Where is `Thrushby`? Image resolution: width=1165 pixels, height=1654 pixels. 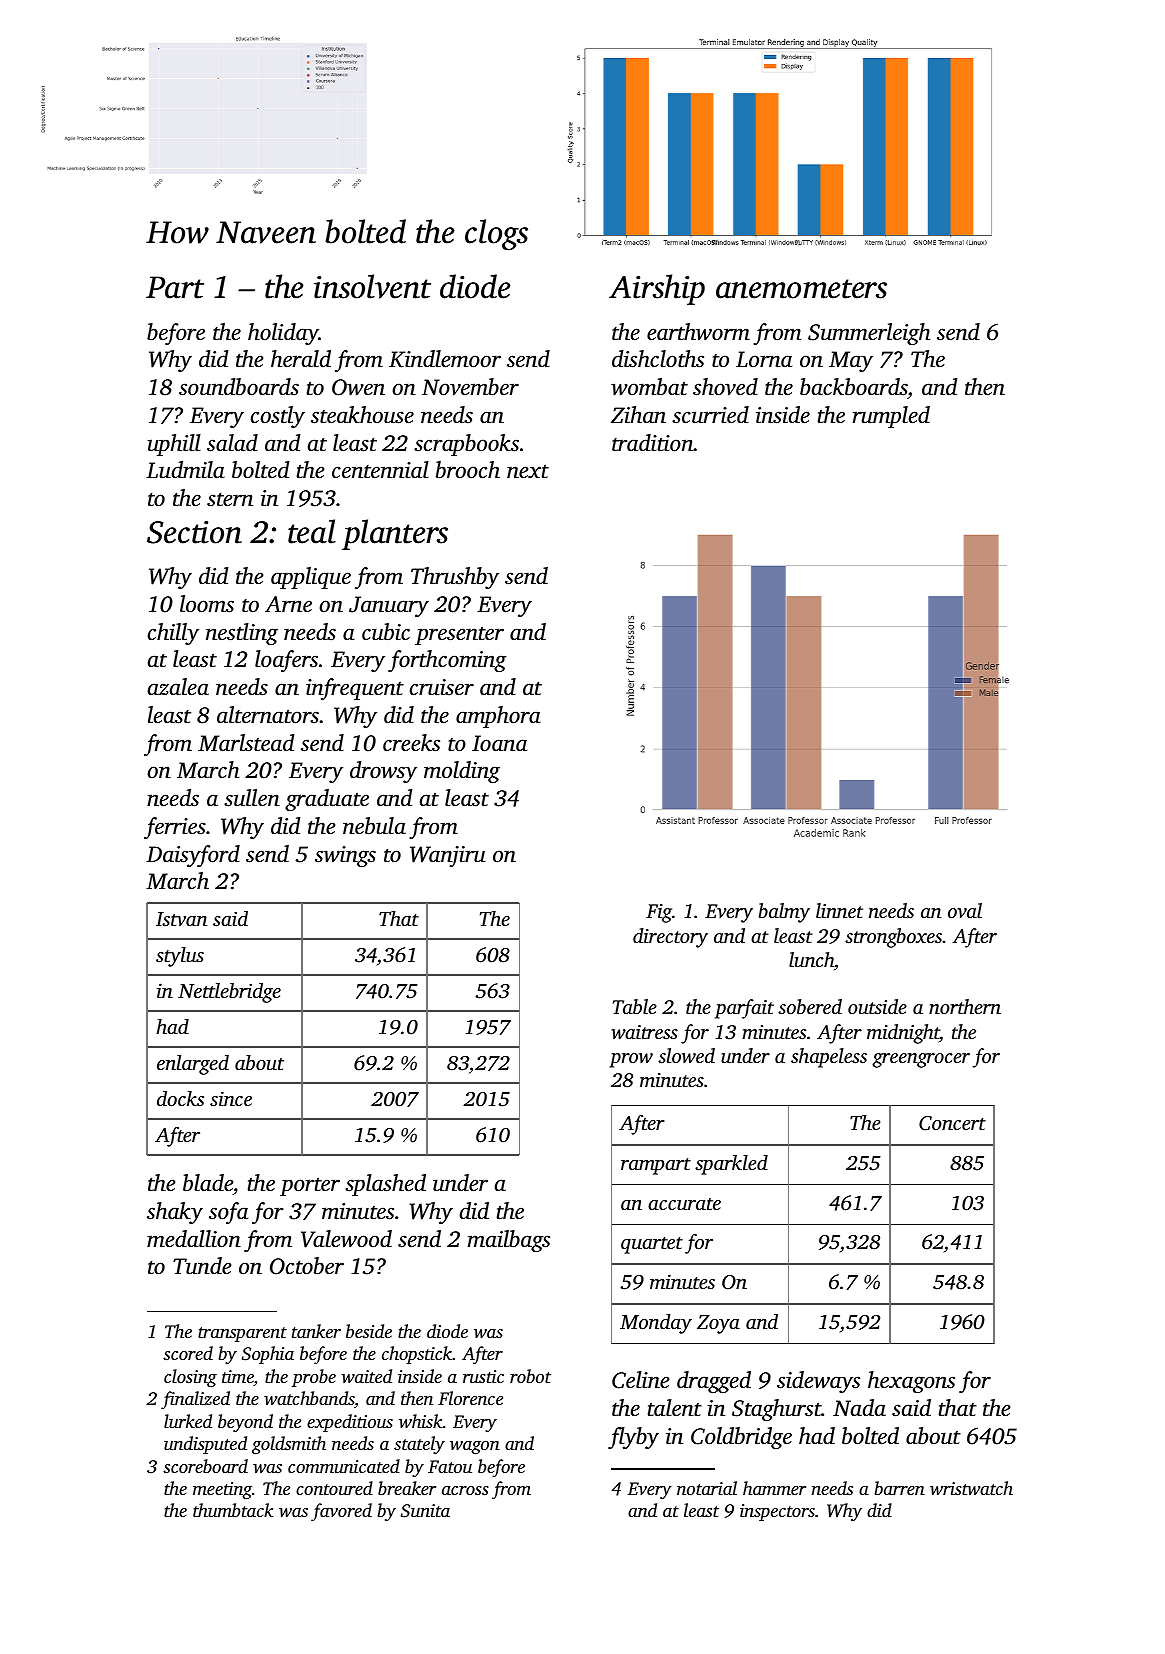 Thrushby is located at coordinates (455, 578).
